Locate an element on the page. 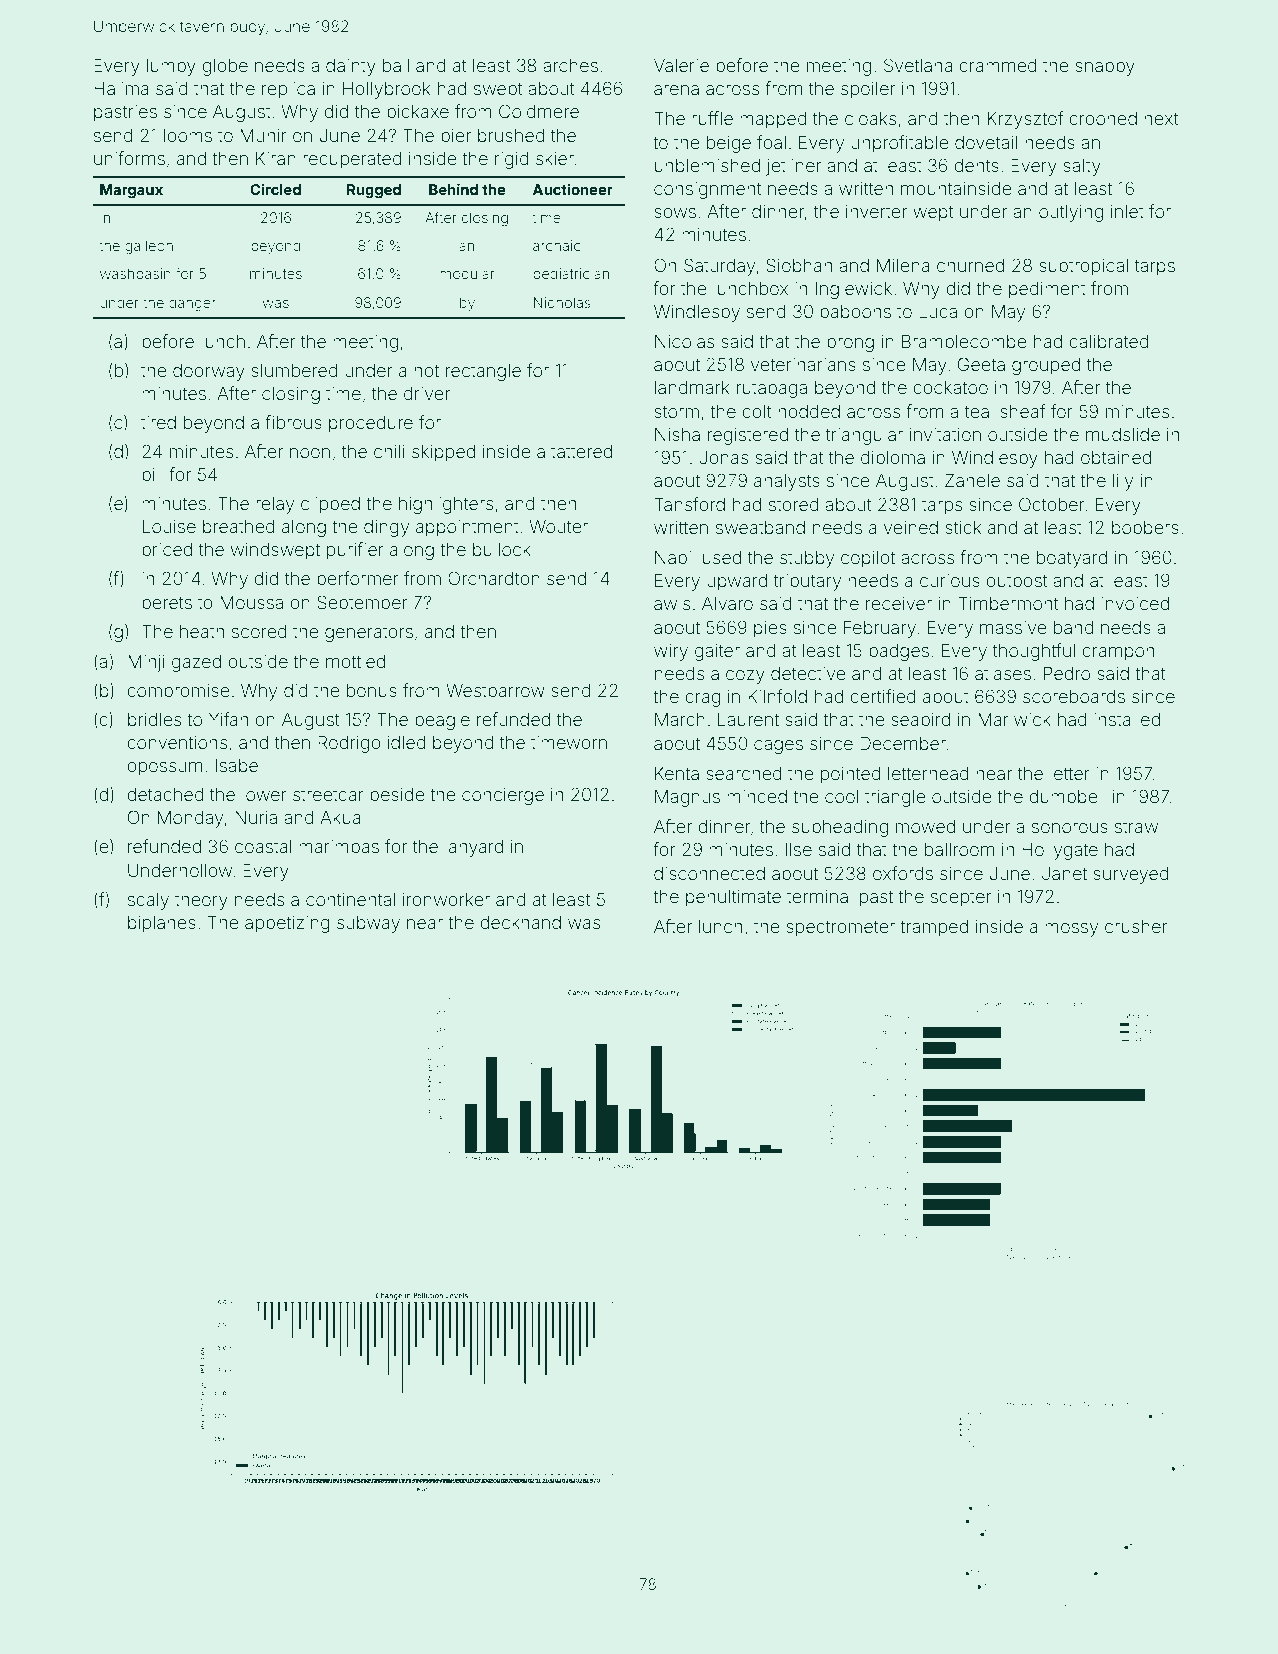 The image size is (1278, 1654). dingy is located at coordinates (386, 528).
